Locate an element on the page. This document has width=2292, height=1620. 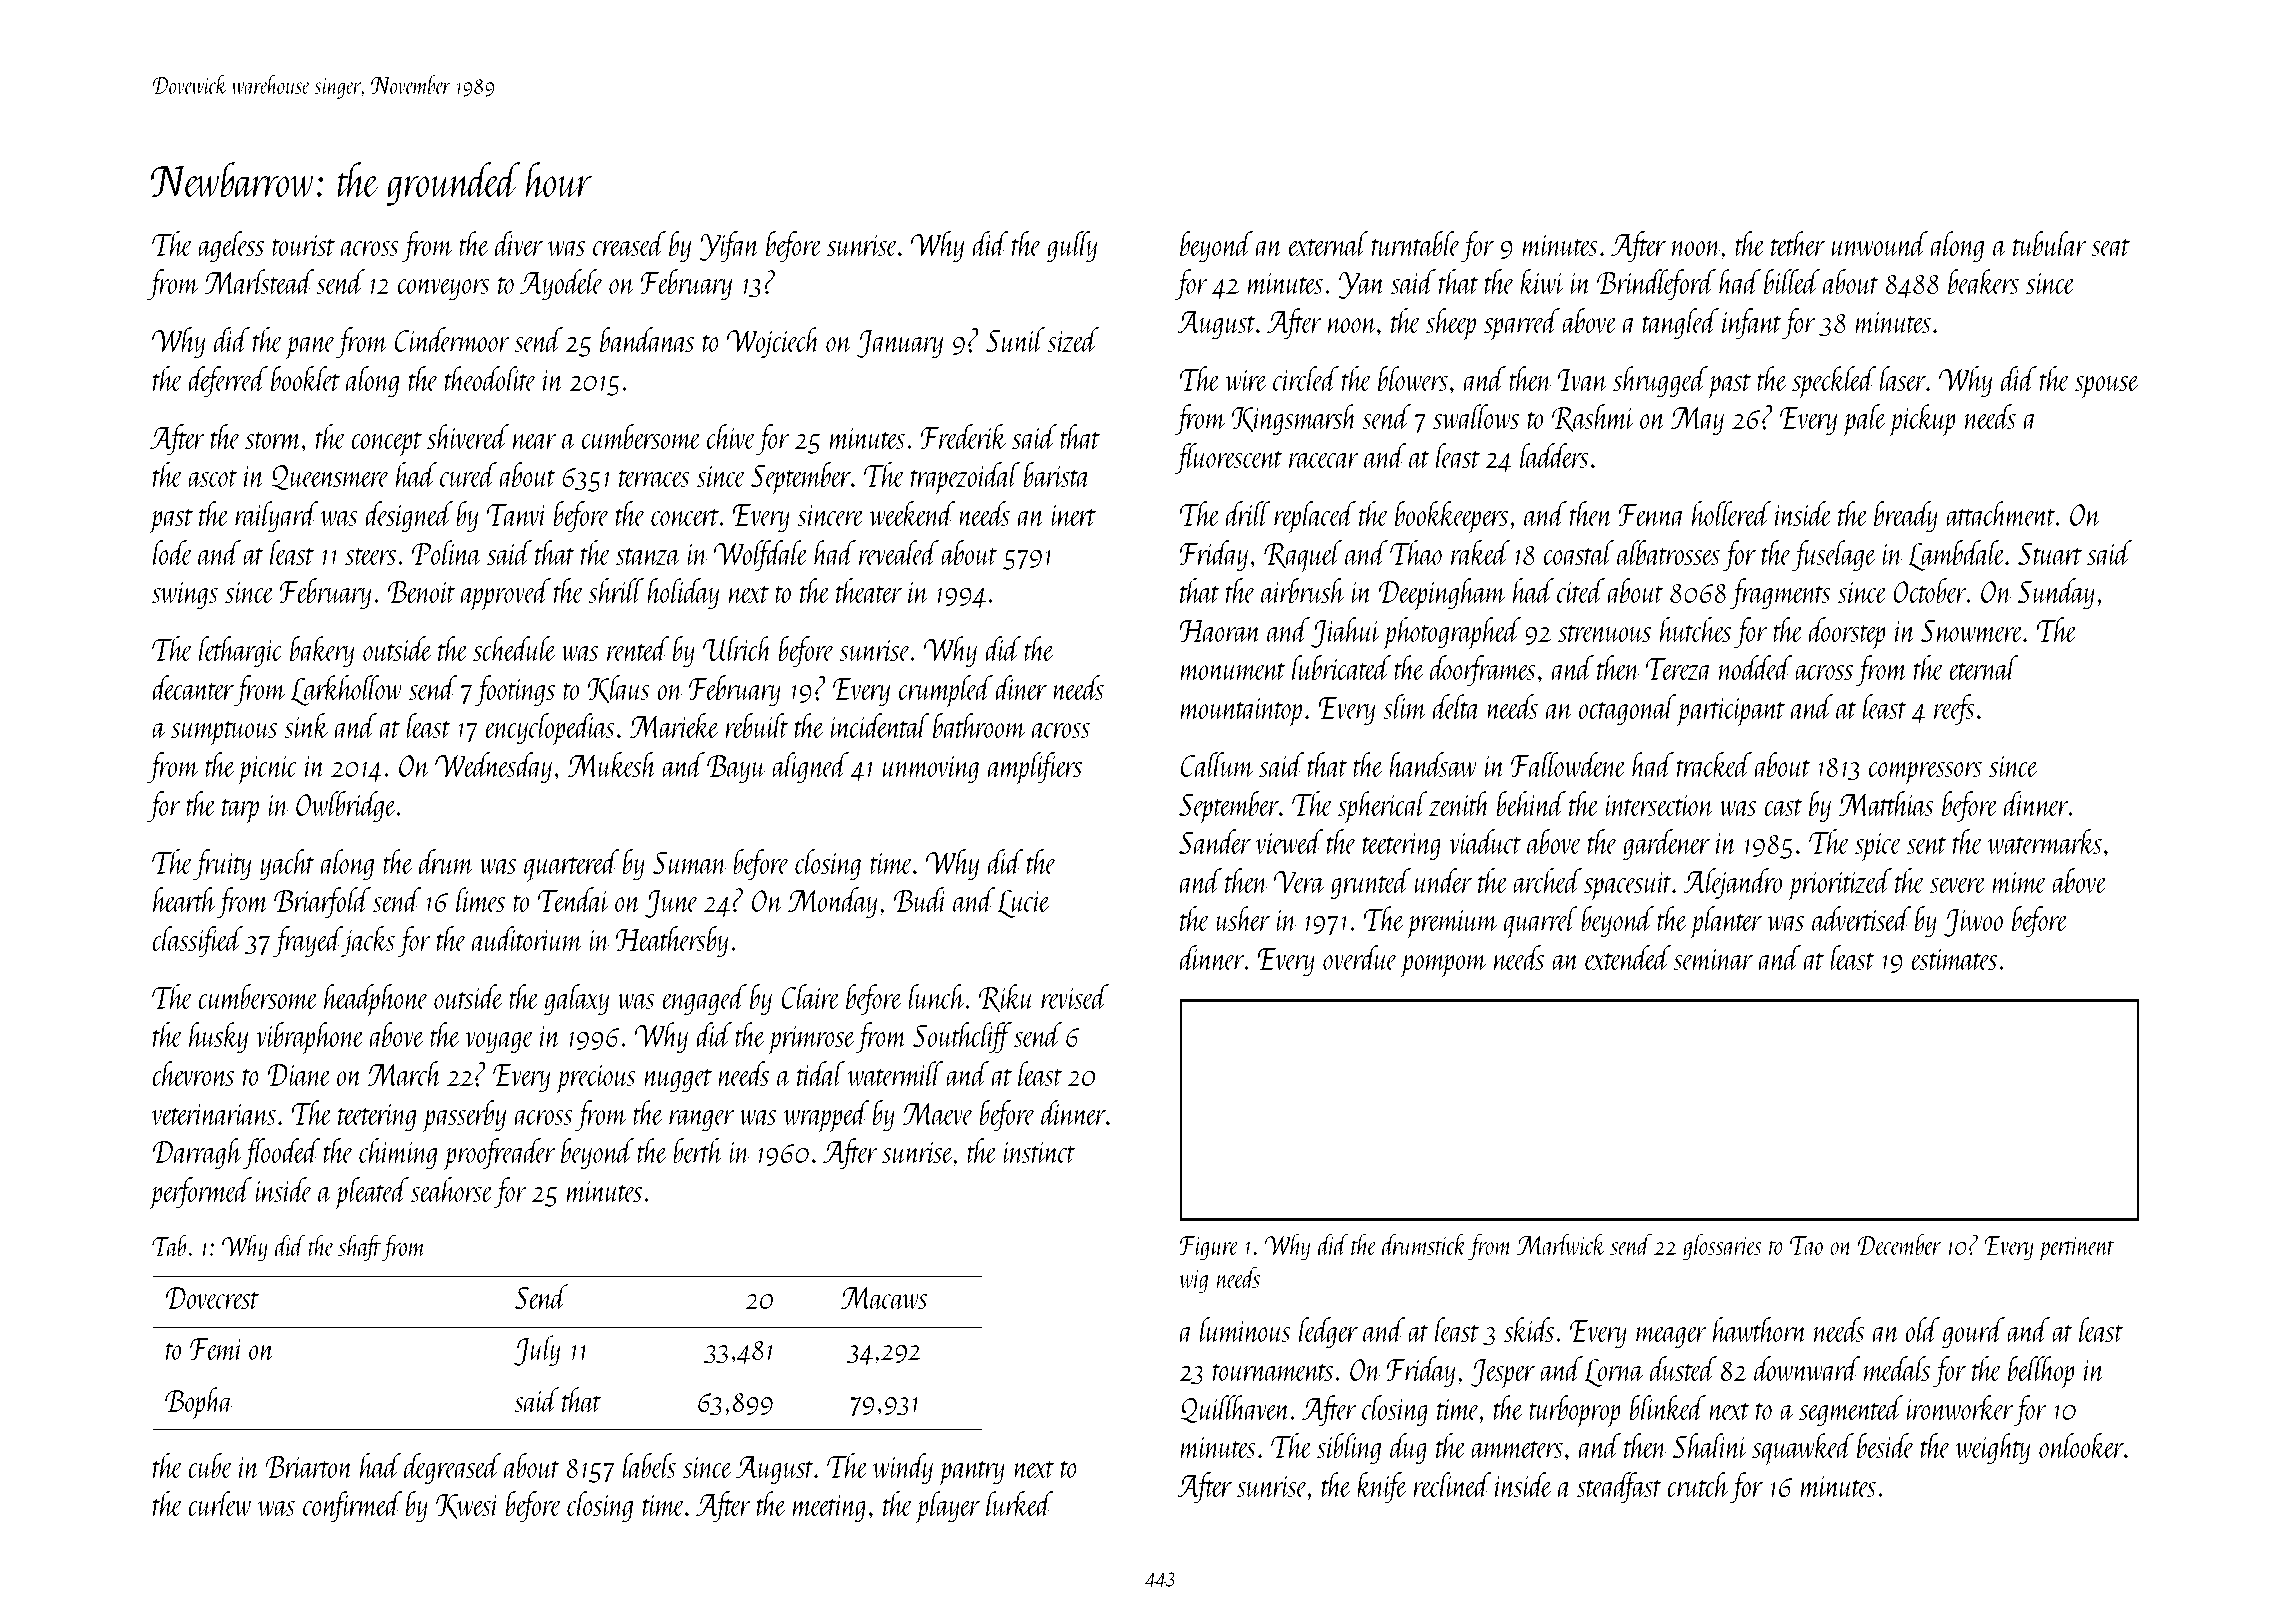
turntable is located at coordinates (1416, 243).
